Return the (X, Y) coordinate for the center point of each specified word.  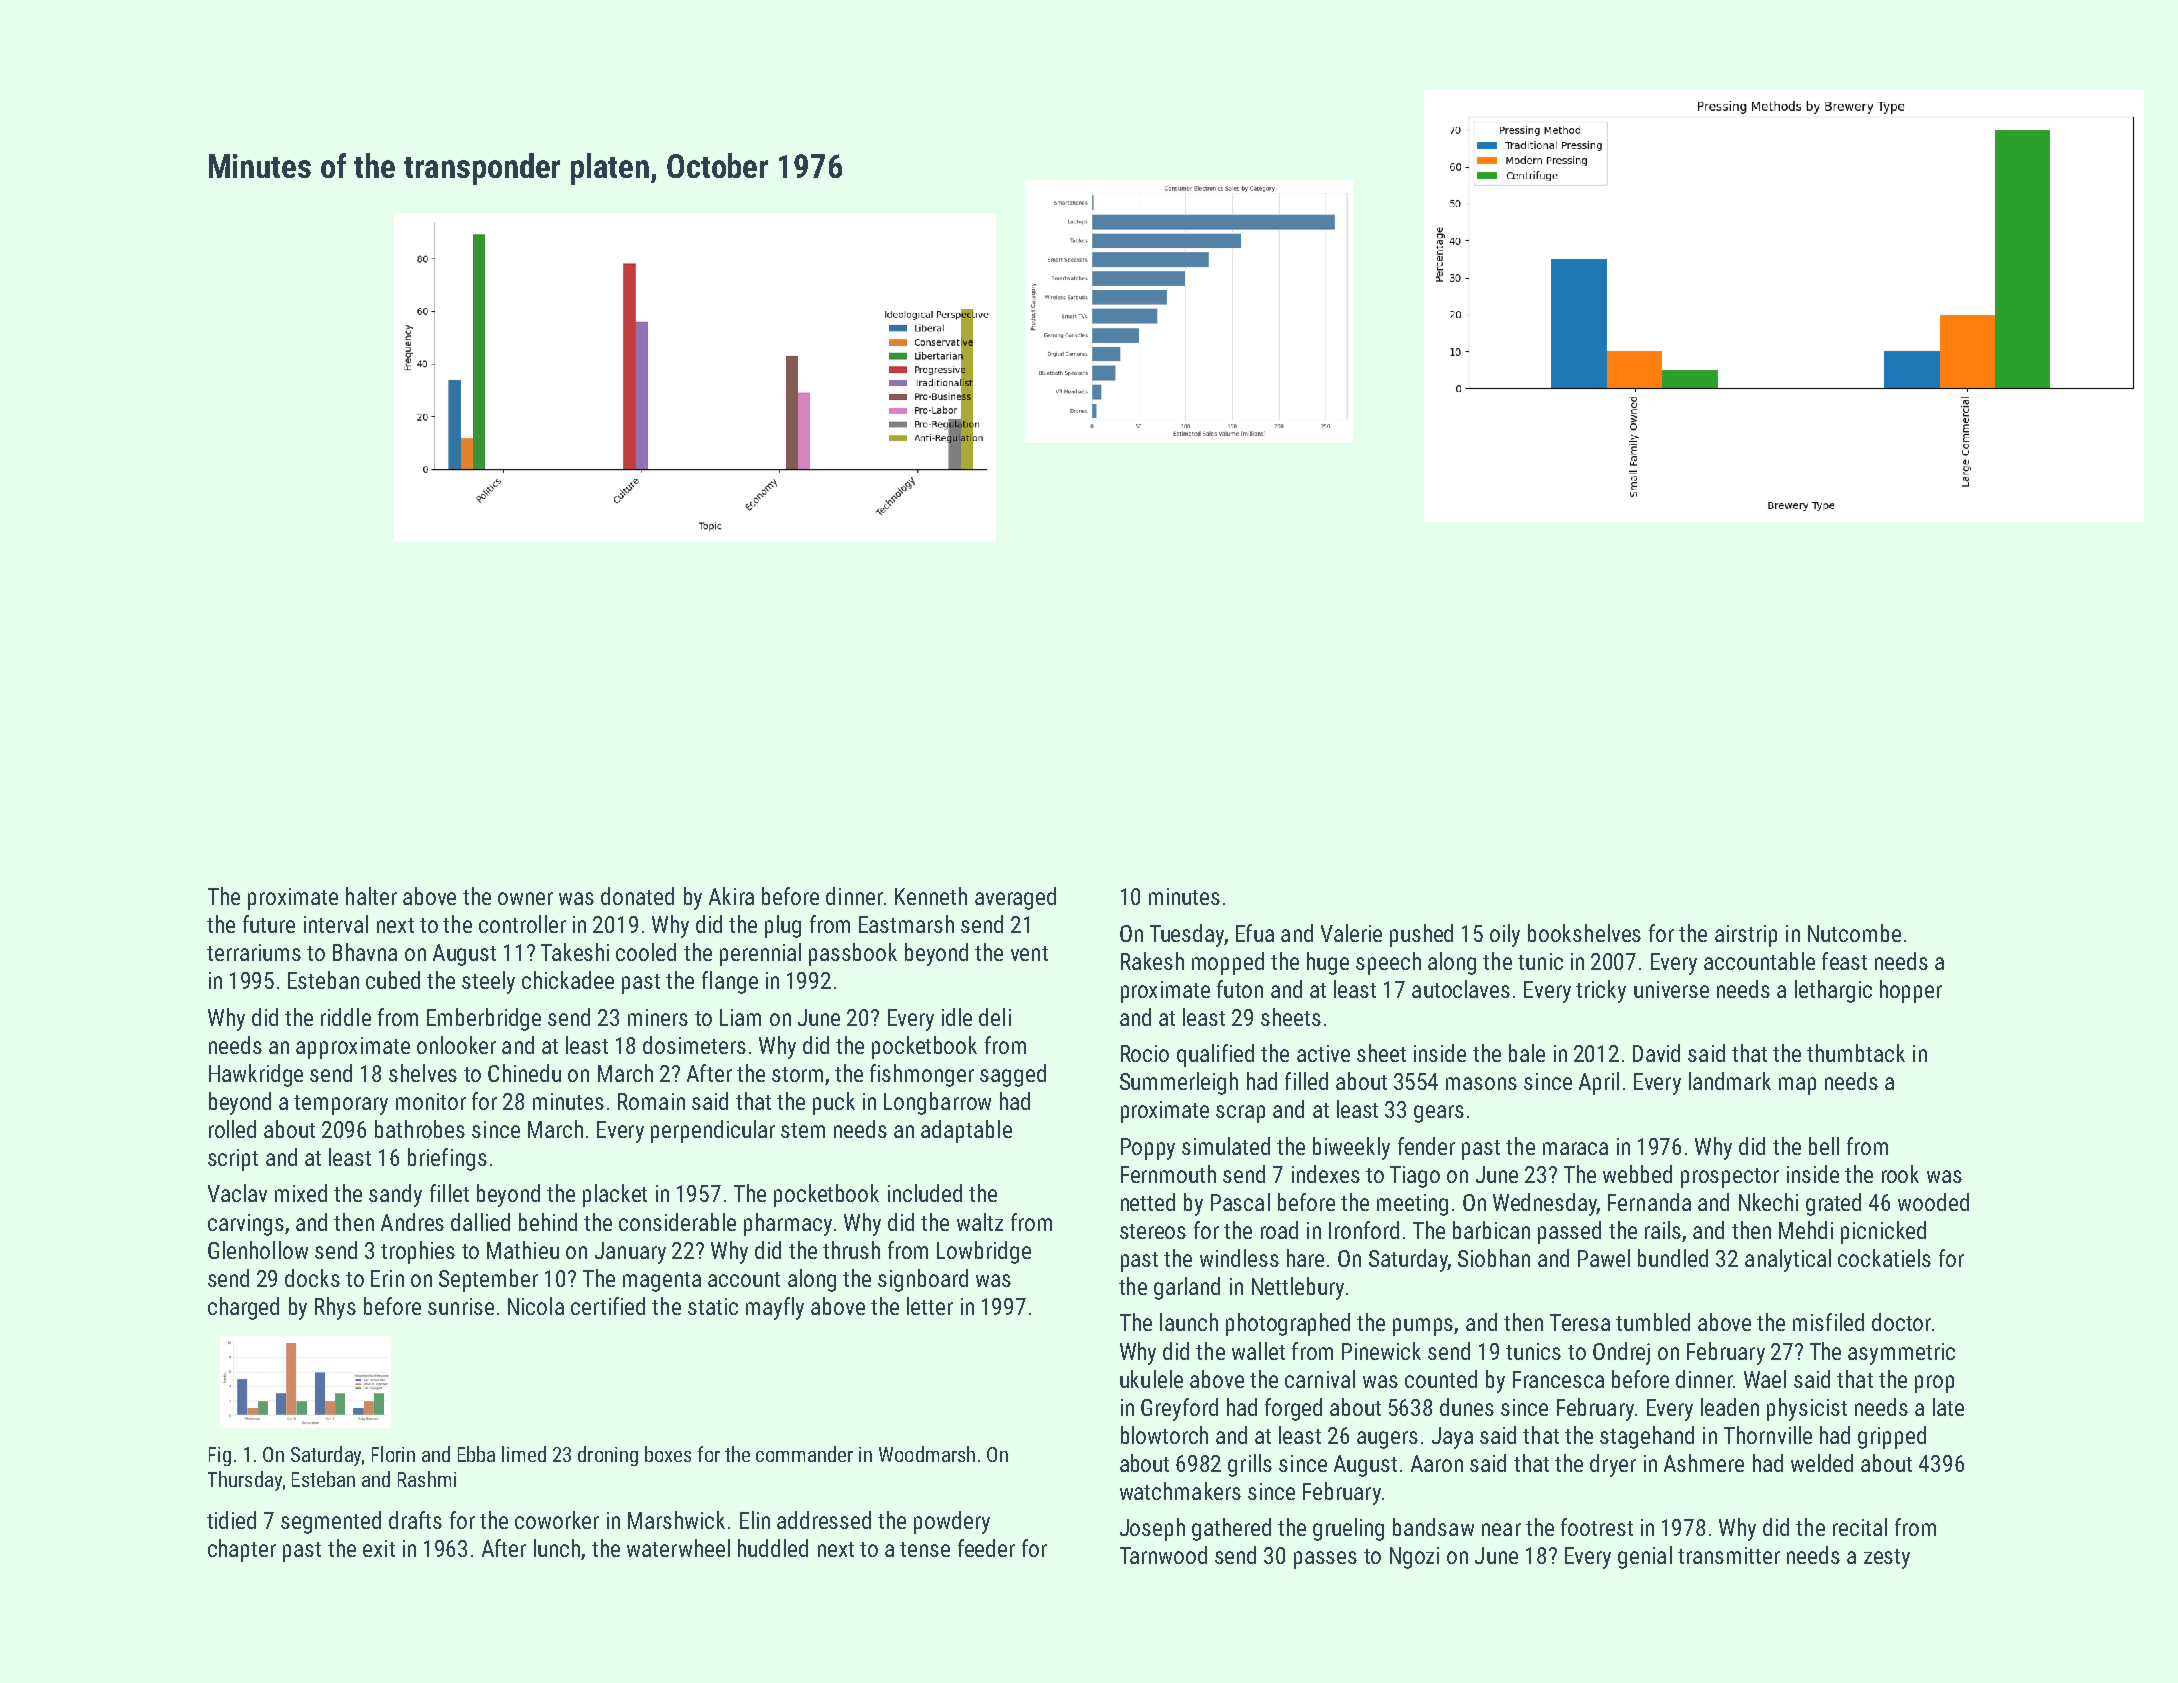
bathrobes (420, 1129)
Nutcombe (1854, 933)
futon (1240, 989)
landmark (1730, 1081)
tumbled (1653, 1322)
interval (336, 924)
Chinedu (524, 1073)
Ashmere (1704, 1463)
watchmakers (1180, 1491)
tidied (231, 1520)
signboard (923, 1280)
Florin (393, 1454)
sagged (1013, 1075)
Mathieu (523, 1250)
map (1797, 1086)
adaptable (966, 1131)
